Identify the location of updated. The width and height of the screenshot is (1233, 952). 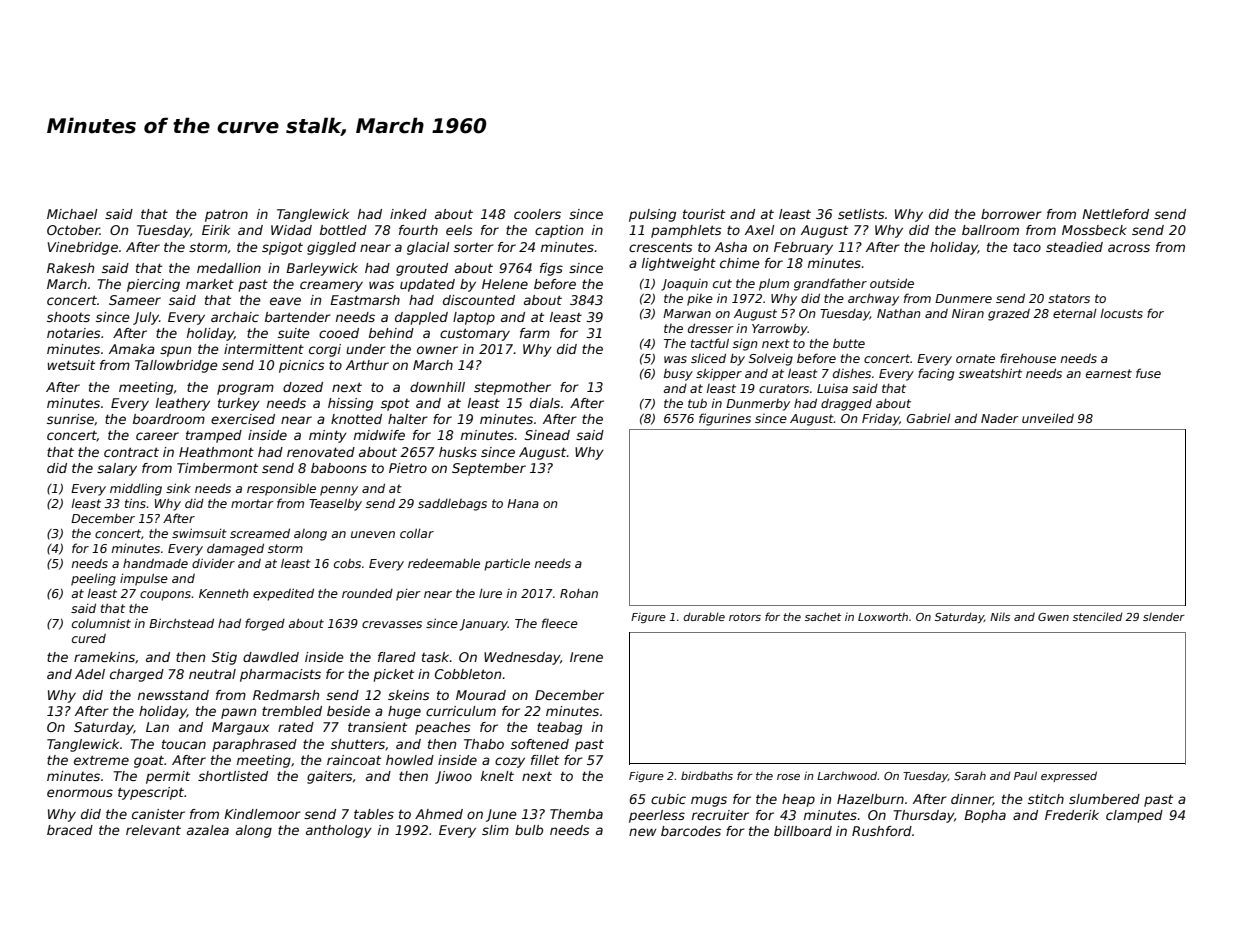
(427, 285).
